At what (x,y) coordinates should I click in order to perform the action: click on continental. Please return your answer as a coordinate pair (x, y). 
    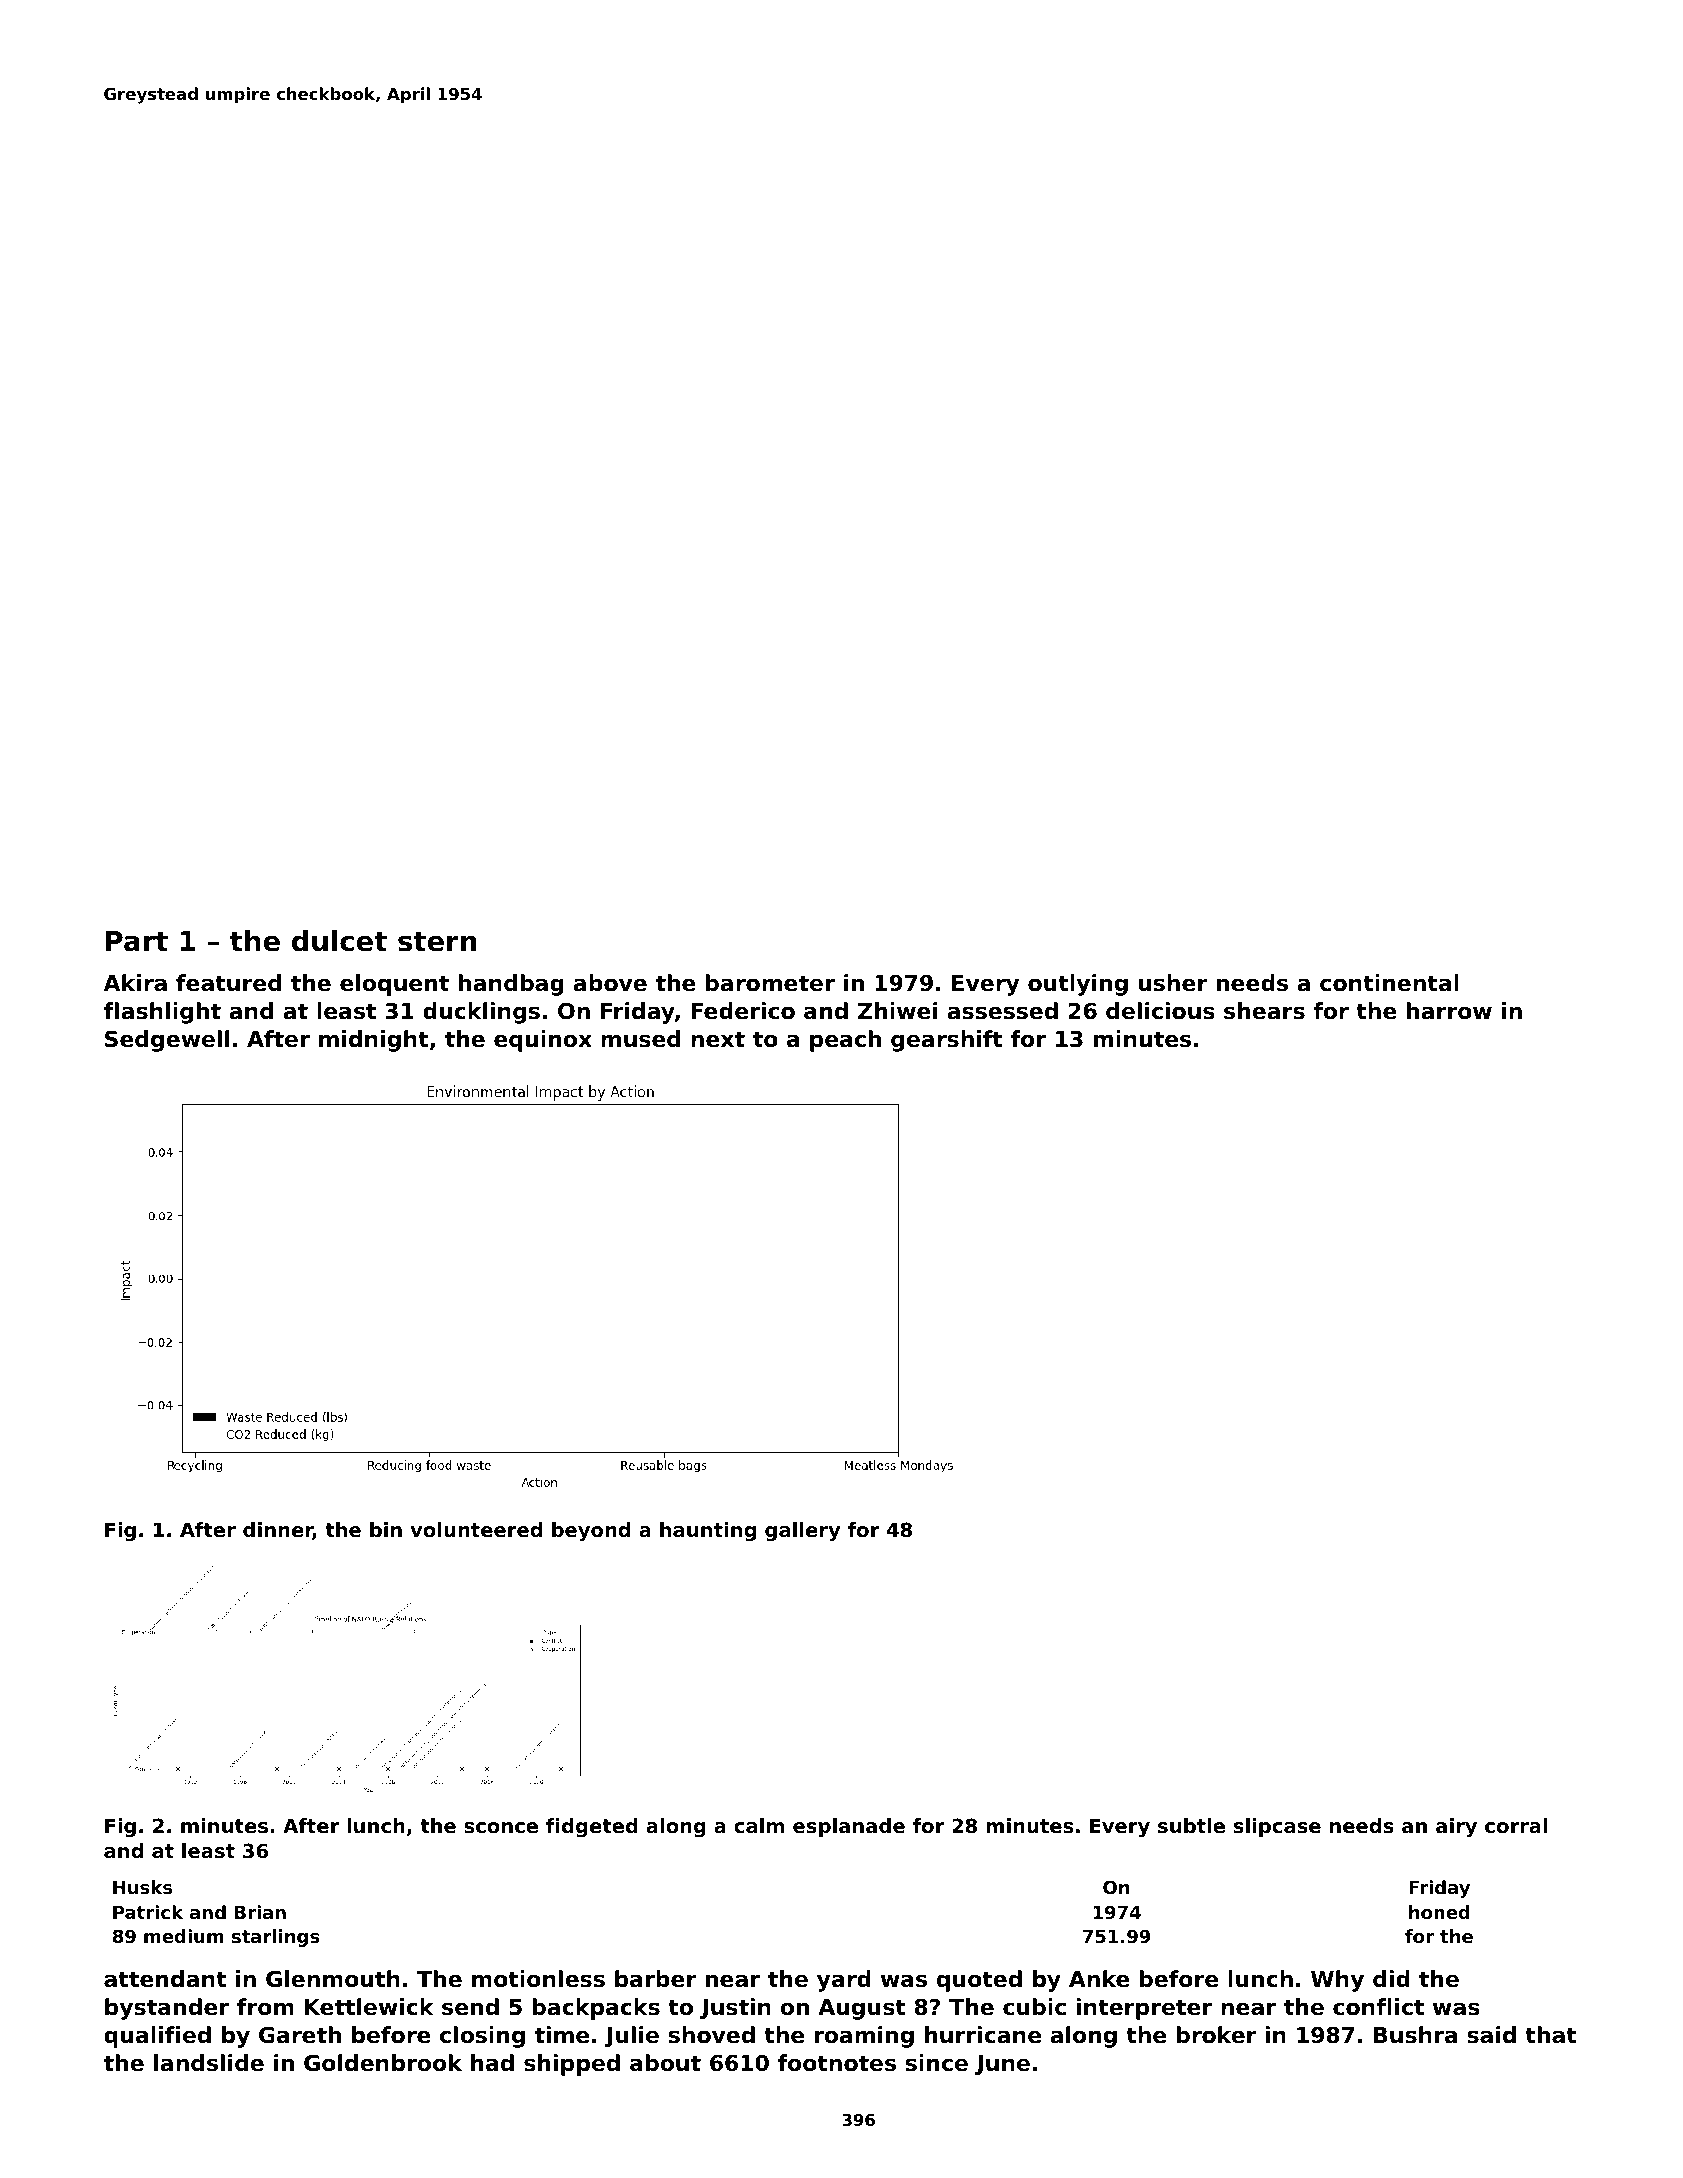
    Looking at the image, I should click on (1389, 983).
